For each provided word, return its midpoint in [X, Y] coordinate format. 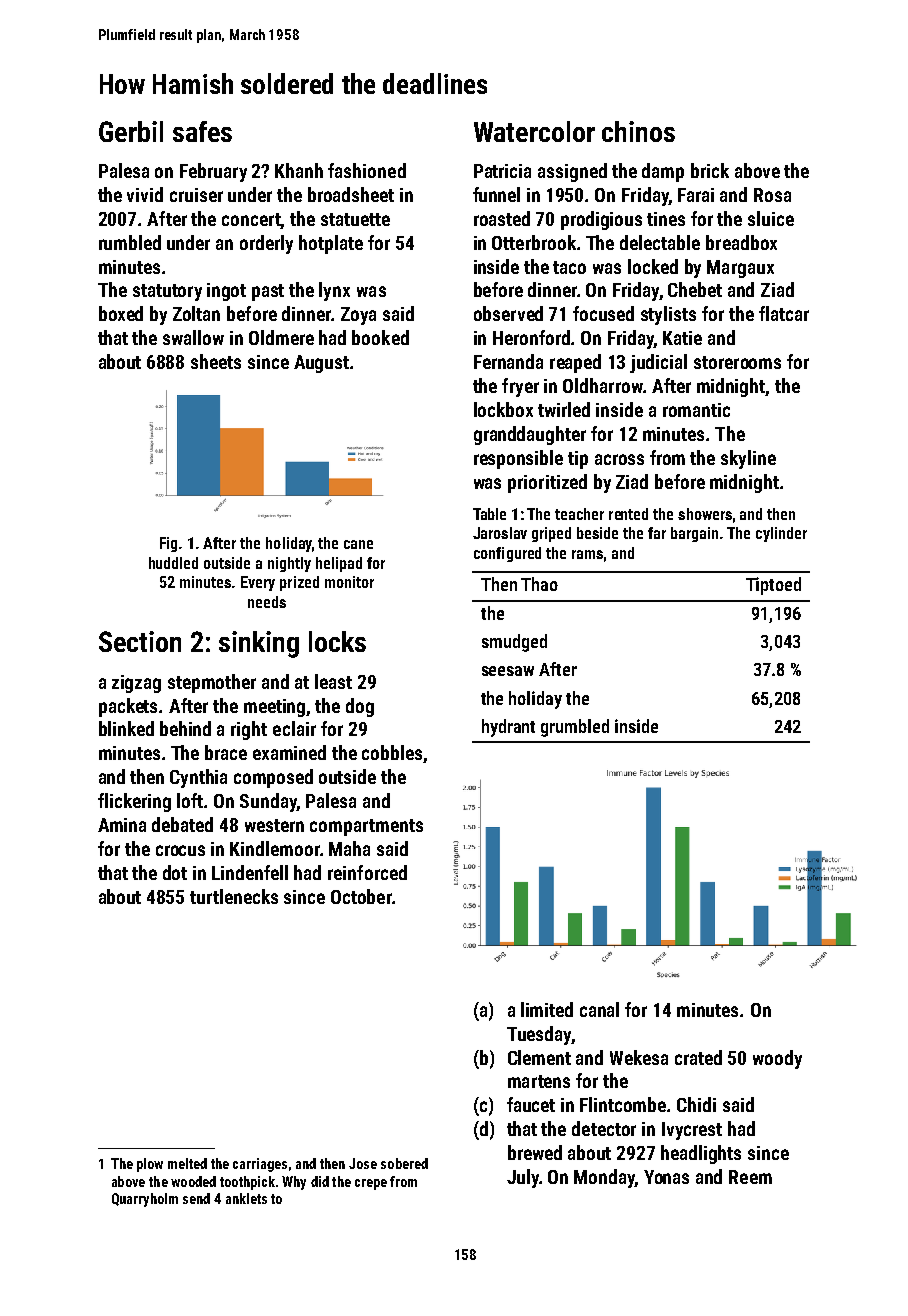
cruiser [196, 195]
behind [185, 728]
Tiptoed [773, 586]
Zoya [358, 316]
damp [663, 172]
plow [150, 1165]
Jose [363, 1163]
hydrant [508, 728]
